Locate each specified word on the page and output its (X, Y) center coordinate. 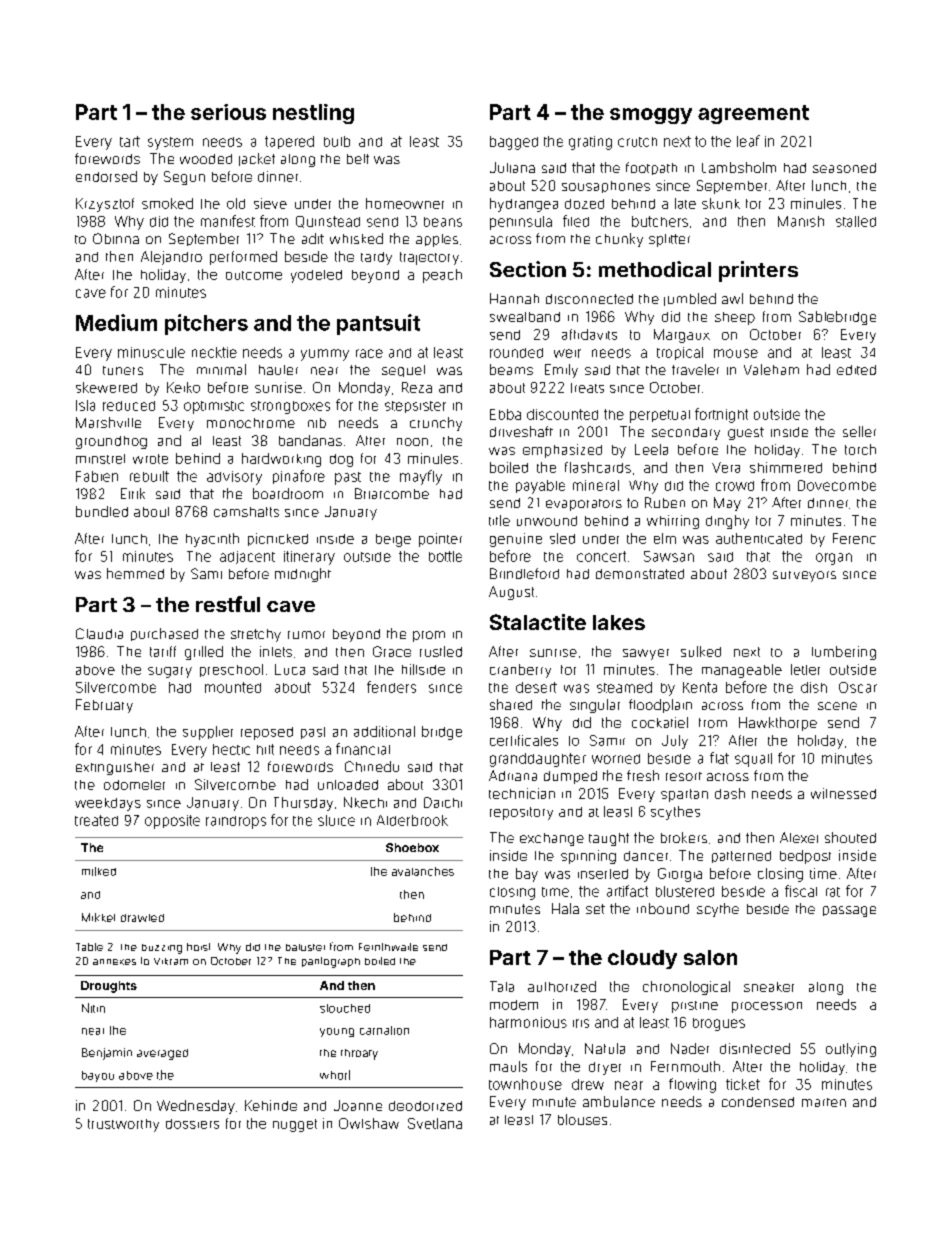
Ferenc (854, 538)
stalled (856, 221)
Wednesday (196, 1107)
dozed (584, 204)
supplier (208, 733)
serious (228, 112)
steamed (624, 687)
